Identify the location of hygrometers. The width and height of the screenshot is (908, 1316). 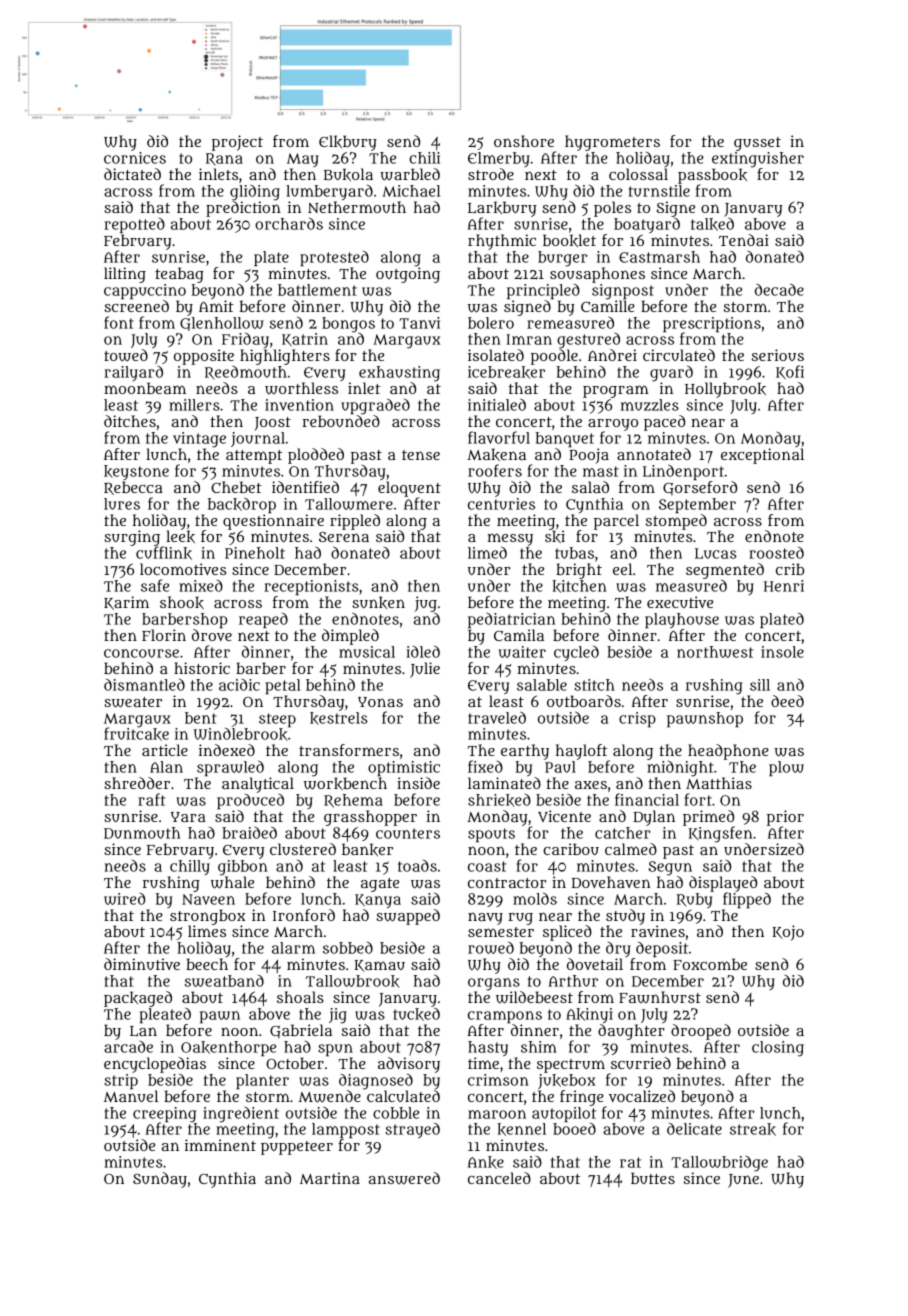
(612, 143).
